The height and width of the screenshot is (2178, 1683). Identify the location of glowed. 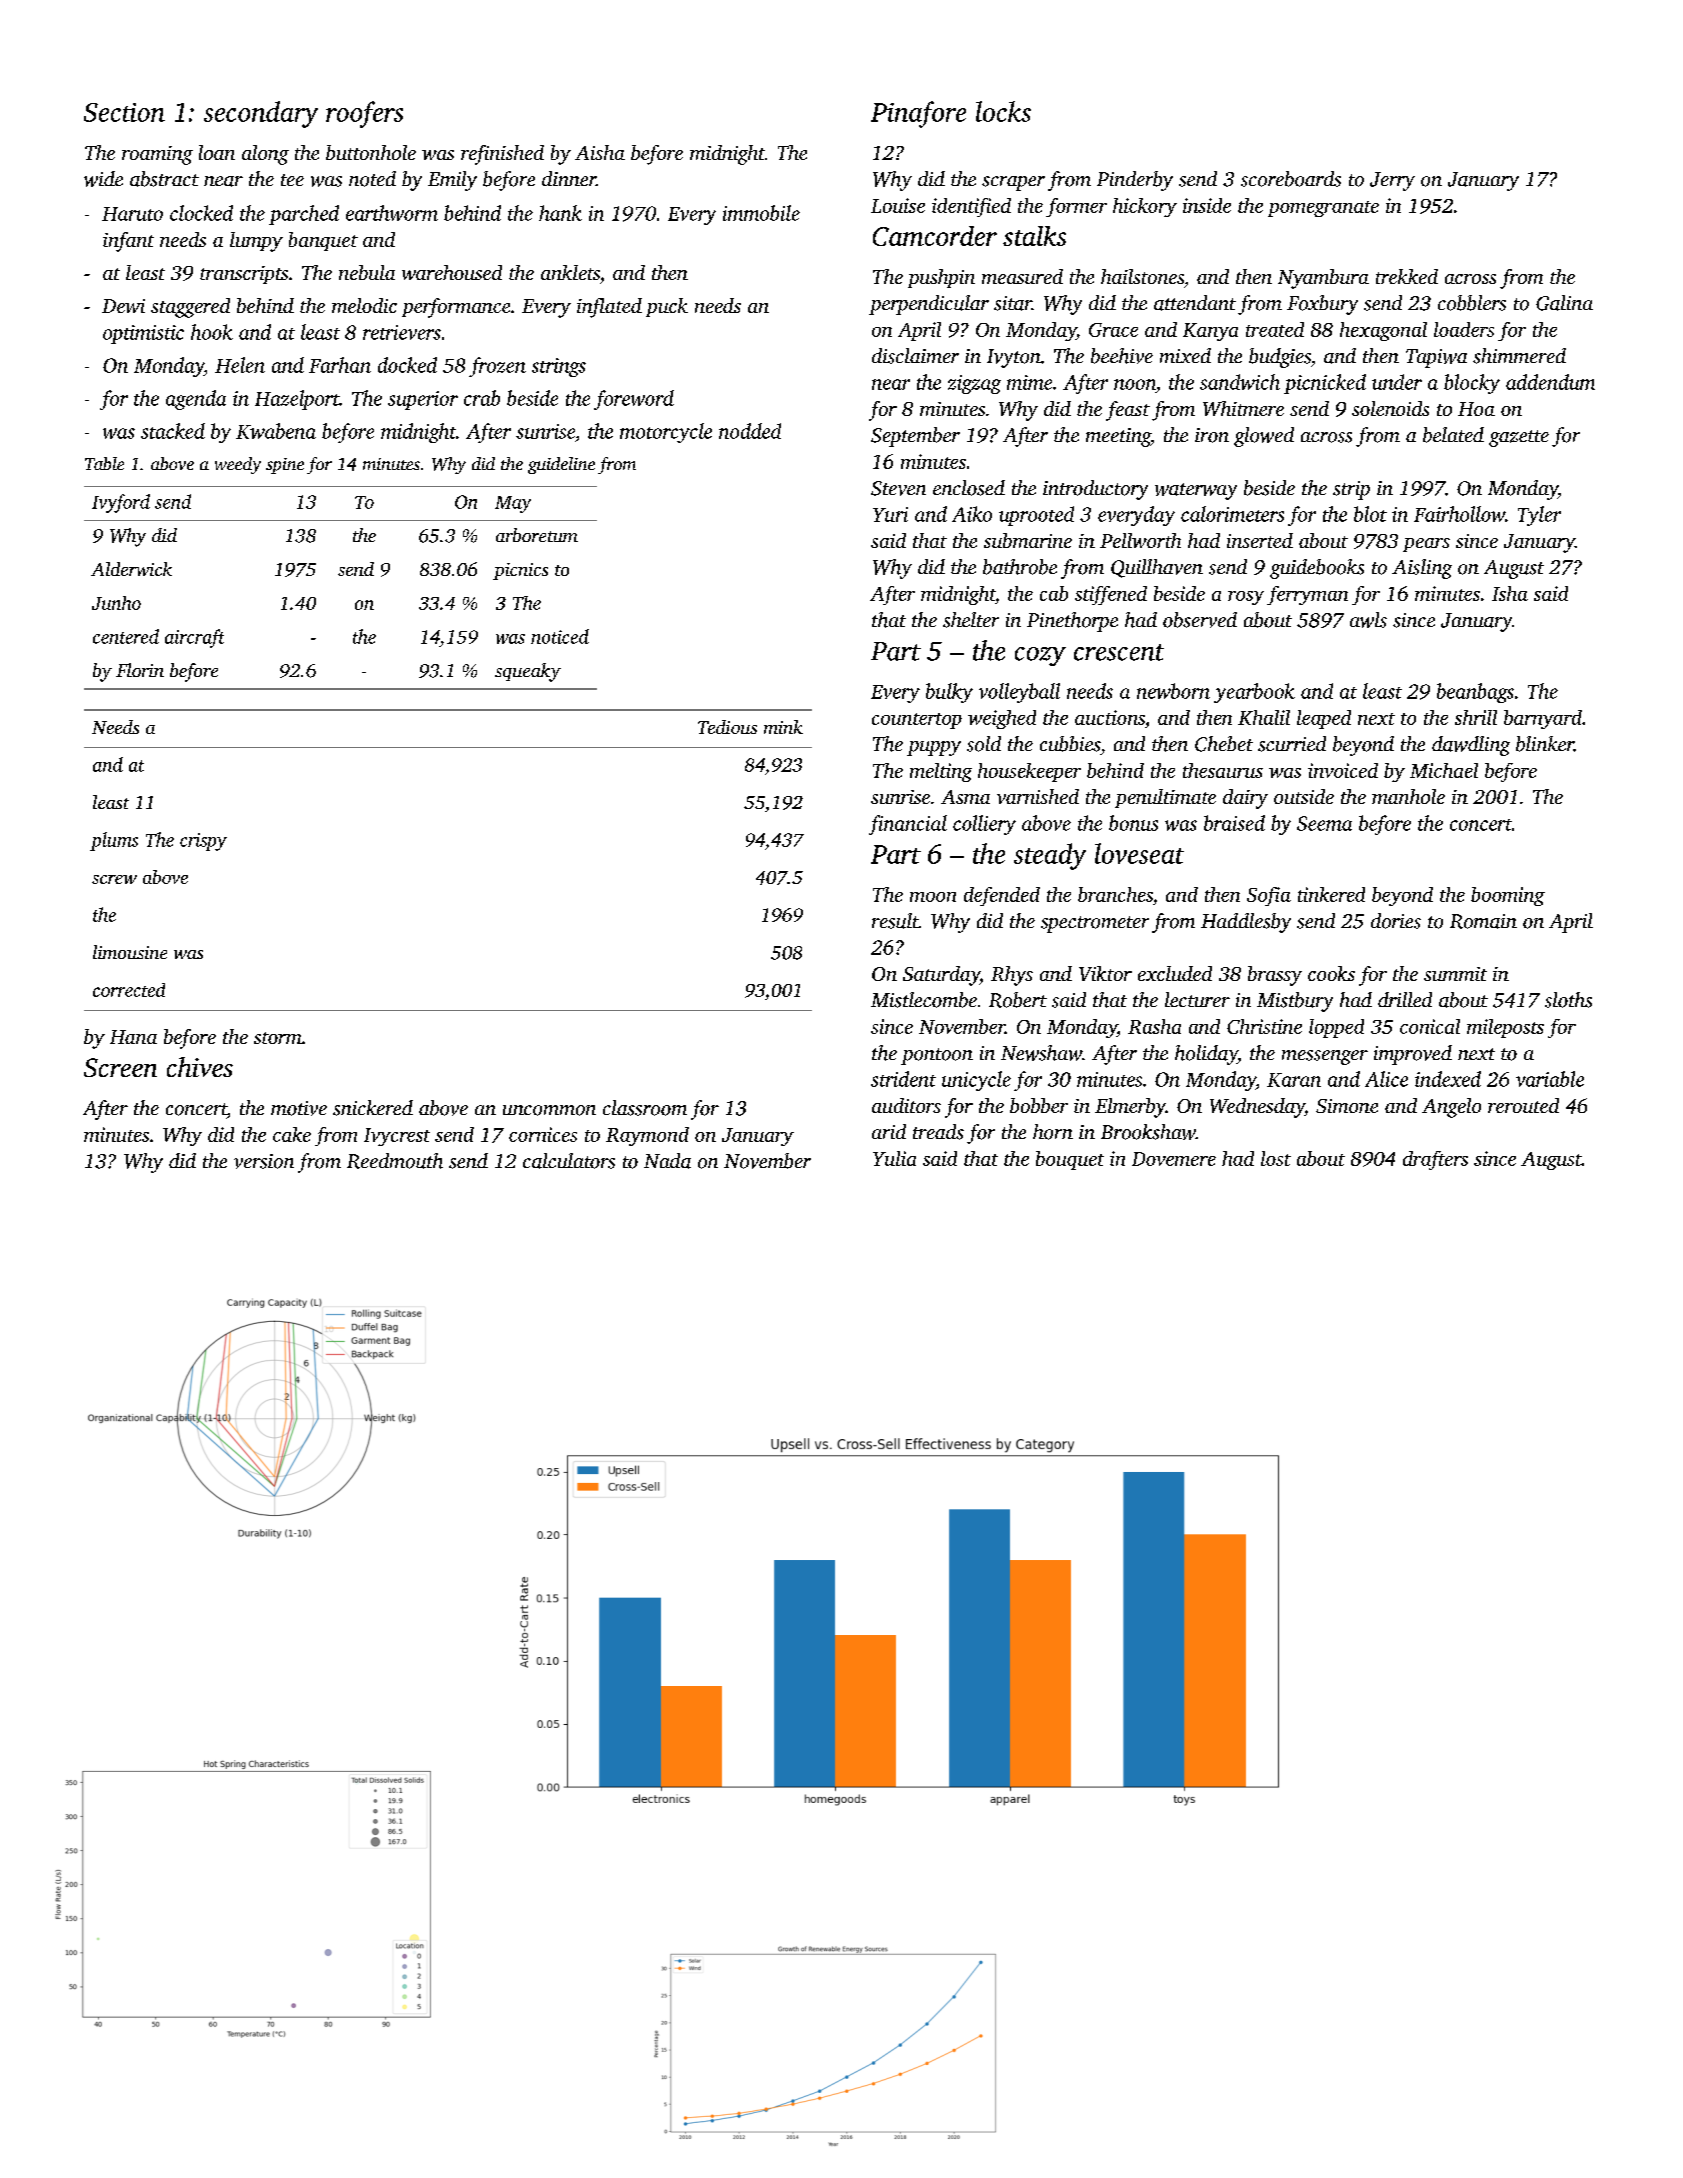
(1264, 437).
